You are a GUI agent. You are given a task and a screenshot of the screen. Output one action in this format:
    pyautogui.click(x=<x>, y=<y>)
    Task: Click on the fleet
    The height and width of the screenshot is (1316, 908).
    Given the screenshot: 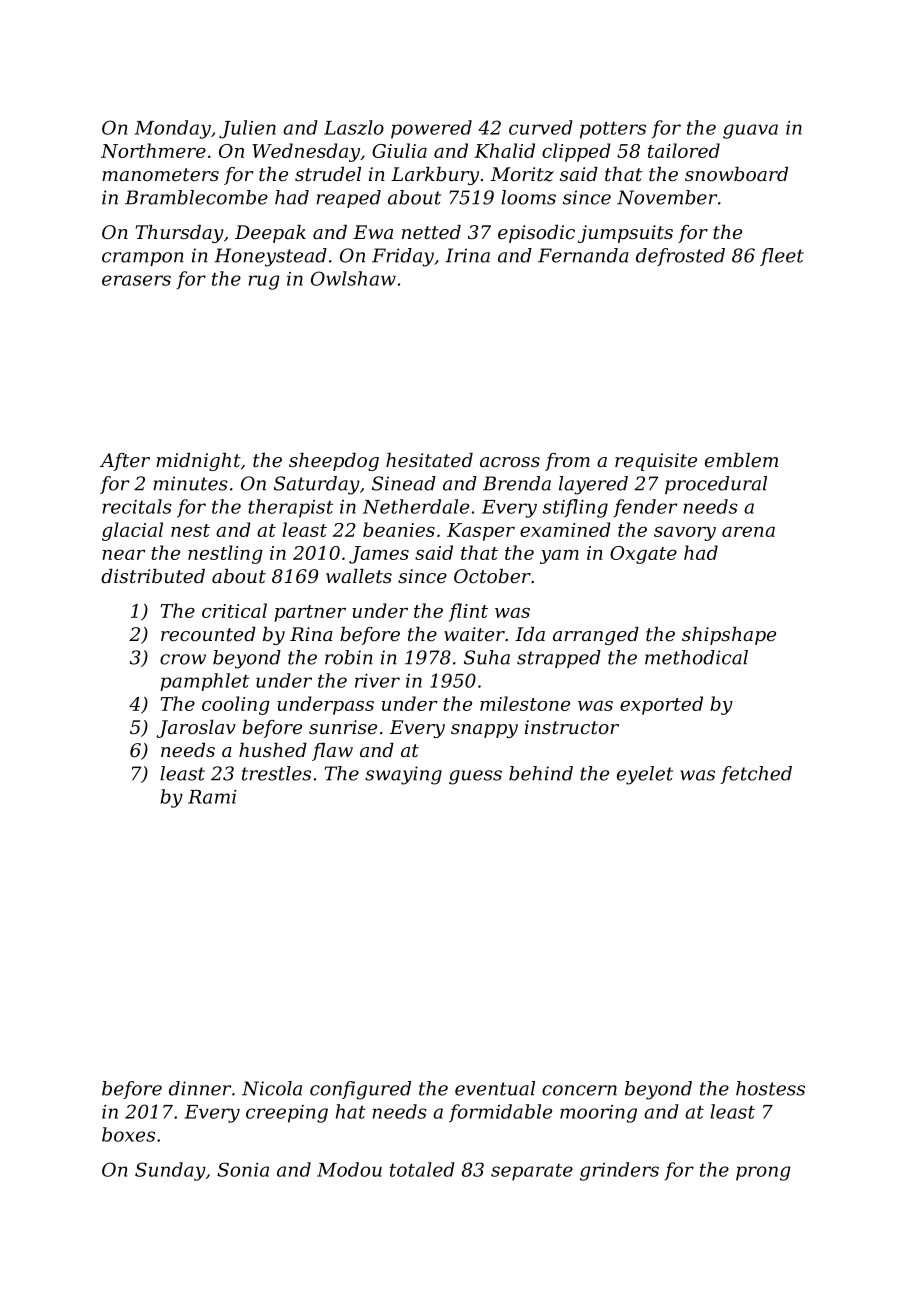 What is the action you would take?
    pyautogui.click(x=782, y=257)
